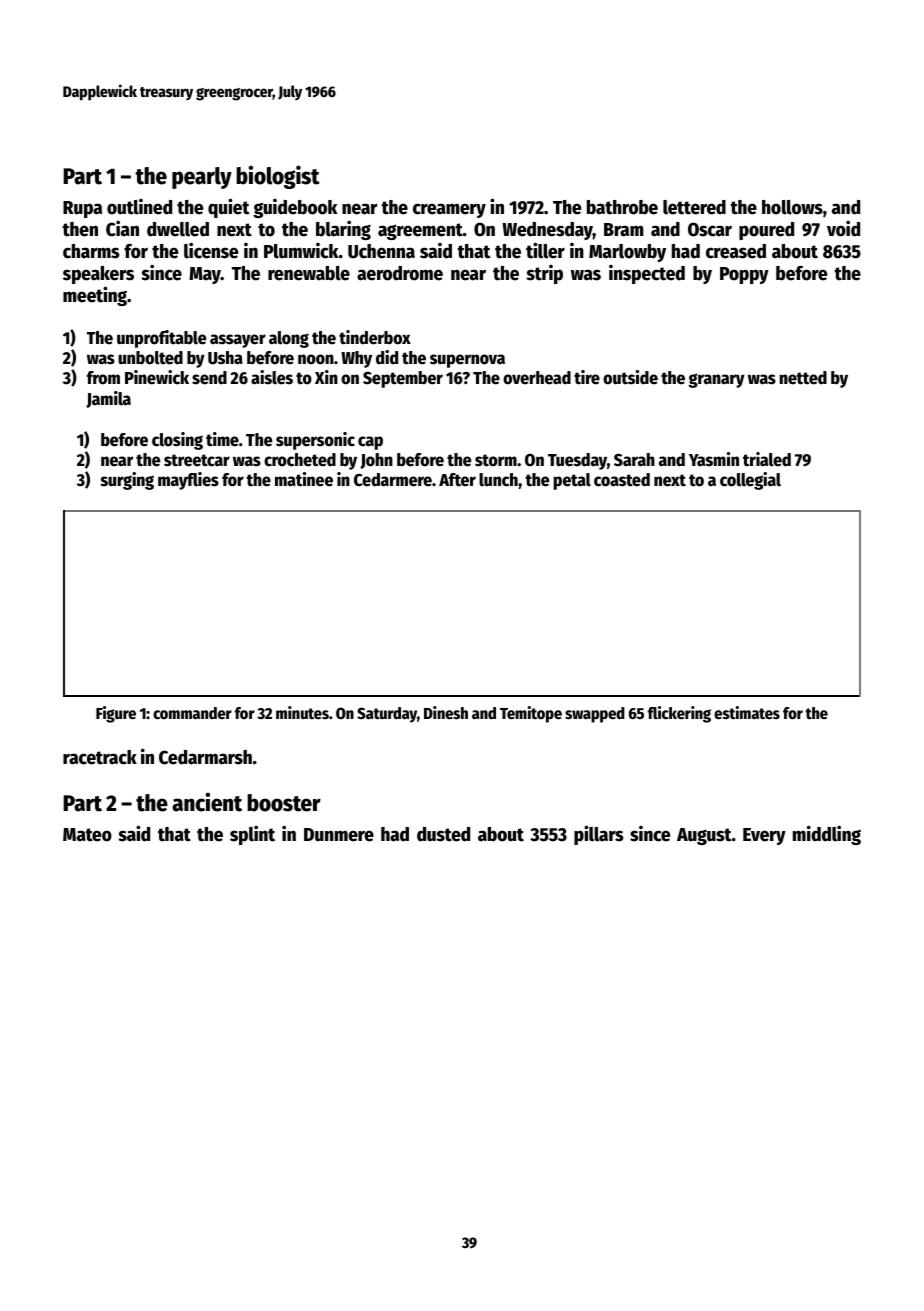  What do you see at coordinates (449, 210) in the screenshot?
I see `creamery` at bounding box center [449, 210].
